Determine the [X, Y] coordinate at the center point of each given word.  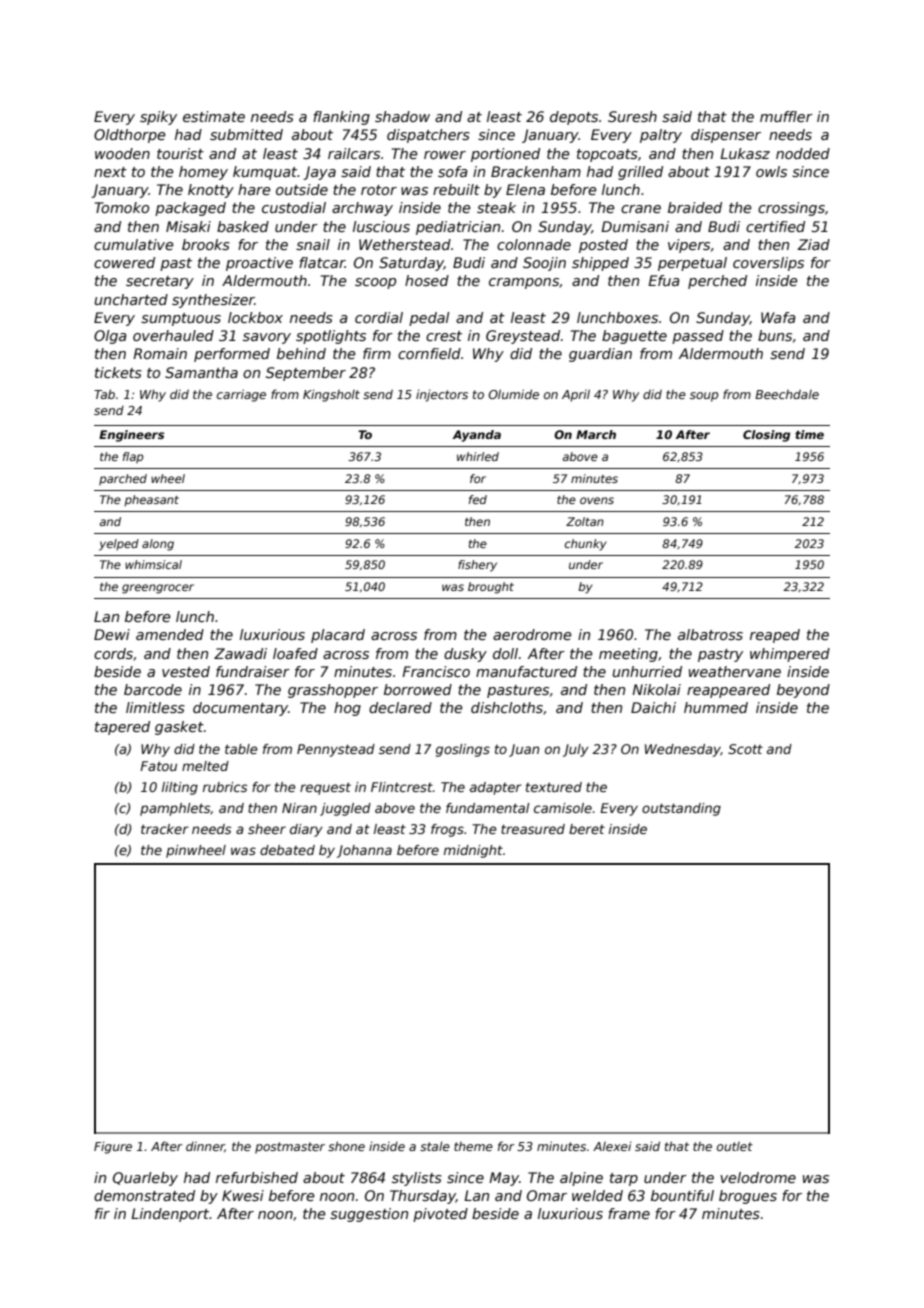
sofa [453, 171]
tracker [165, 829]
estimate [214, 116]
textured [554, 787]
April [576, 395]
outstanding [681, 809]
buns [775, 335]
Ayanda [477, 436]
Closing [766, 436]
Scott [745, 749]
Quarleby [145, 1179]
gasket [179, 728]
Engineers [131, 436]
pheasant [151, 501]
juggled [345, 809]
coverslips [768, 264]
